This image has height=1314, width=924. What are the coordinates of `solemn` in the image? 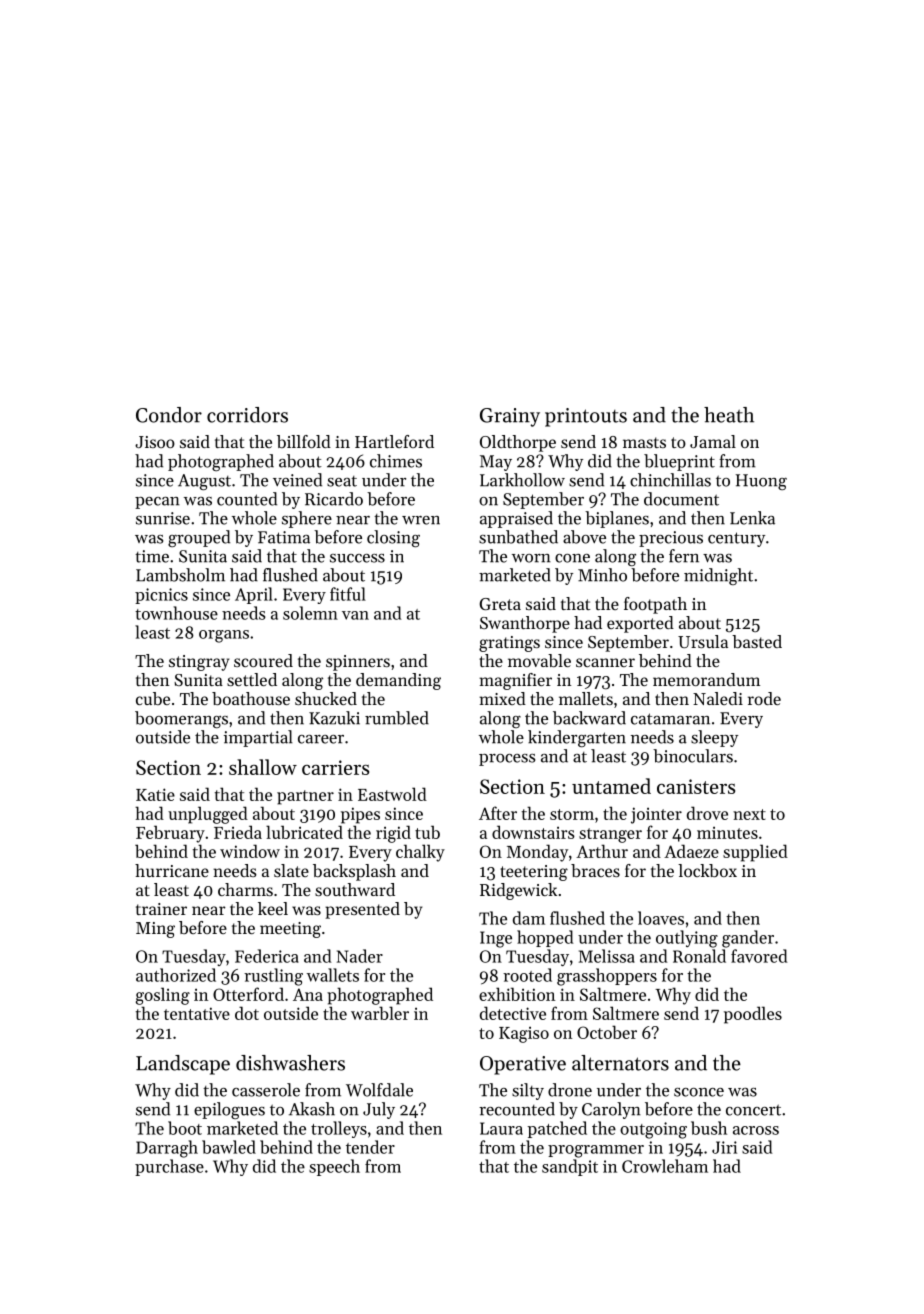 It's located at (310, 613).
